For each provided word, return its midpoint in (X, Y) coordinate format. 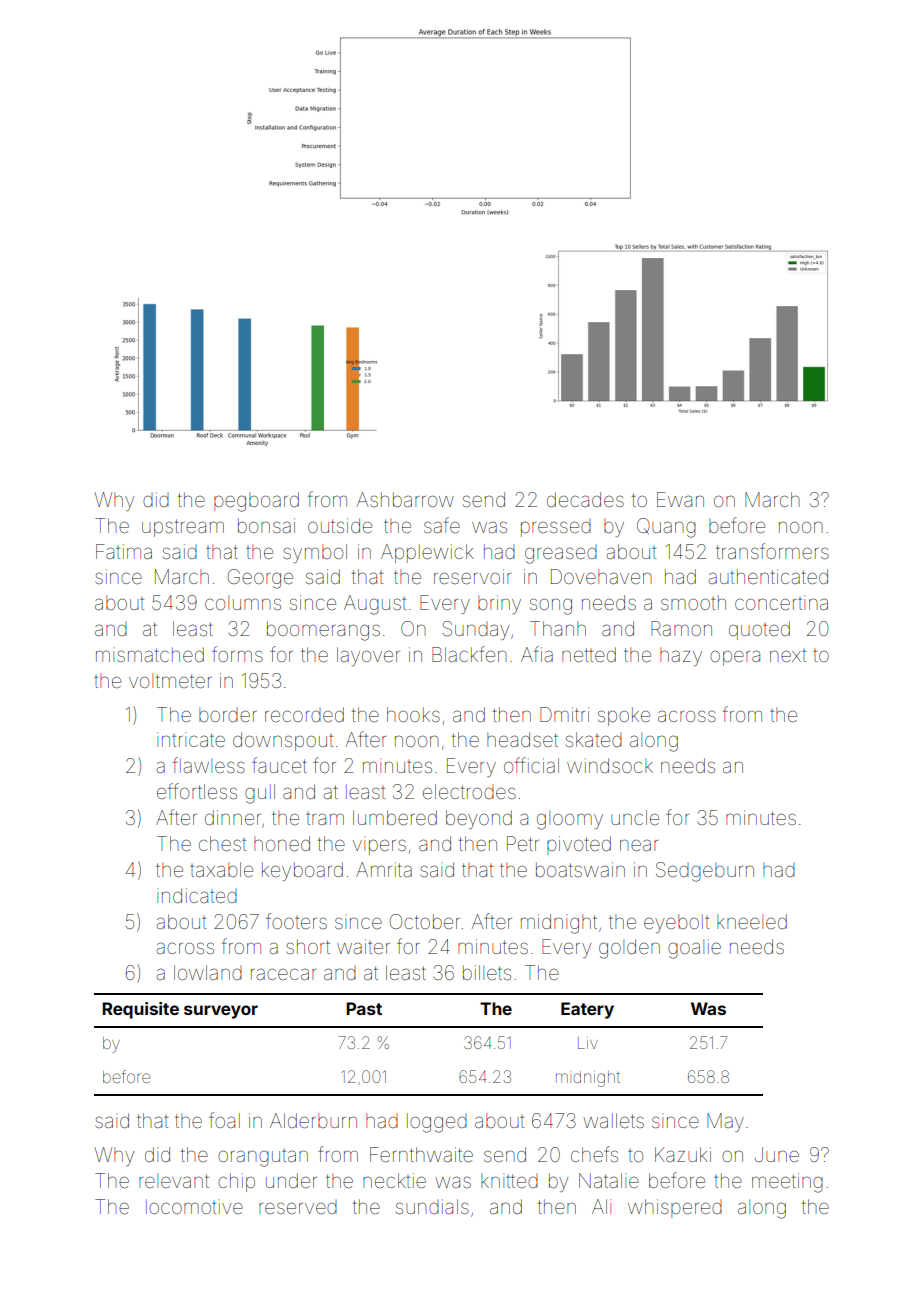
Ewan (680, 499)
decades (585, 499)
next (788, 655)
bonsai (266, 525)
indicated (197, 895)
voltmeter (170, 680)
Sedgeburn (705, 872)
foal (224, 1120)
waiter (363, 946)
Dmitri (564, 714)
